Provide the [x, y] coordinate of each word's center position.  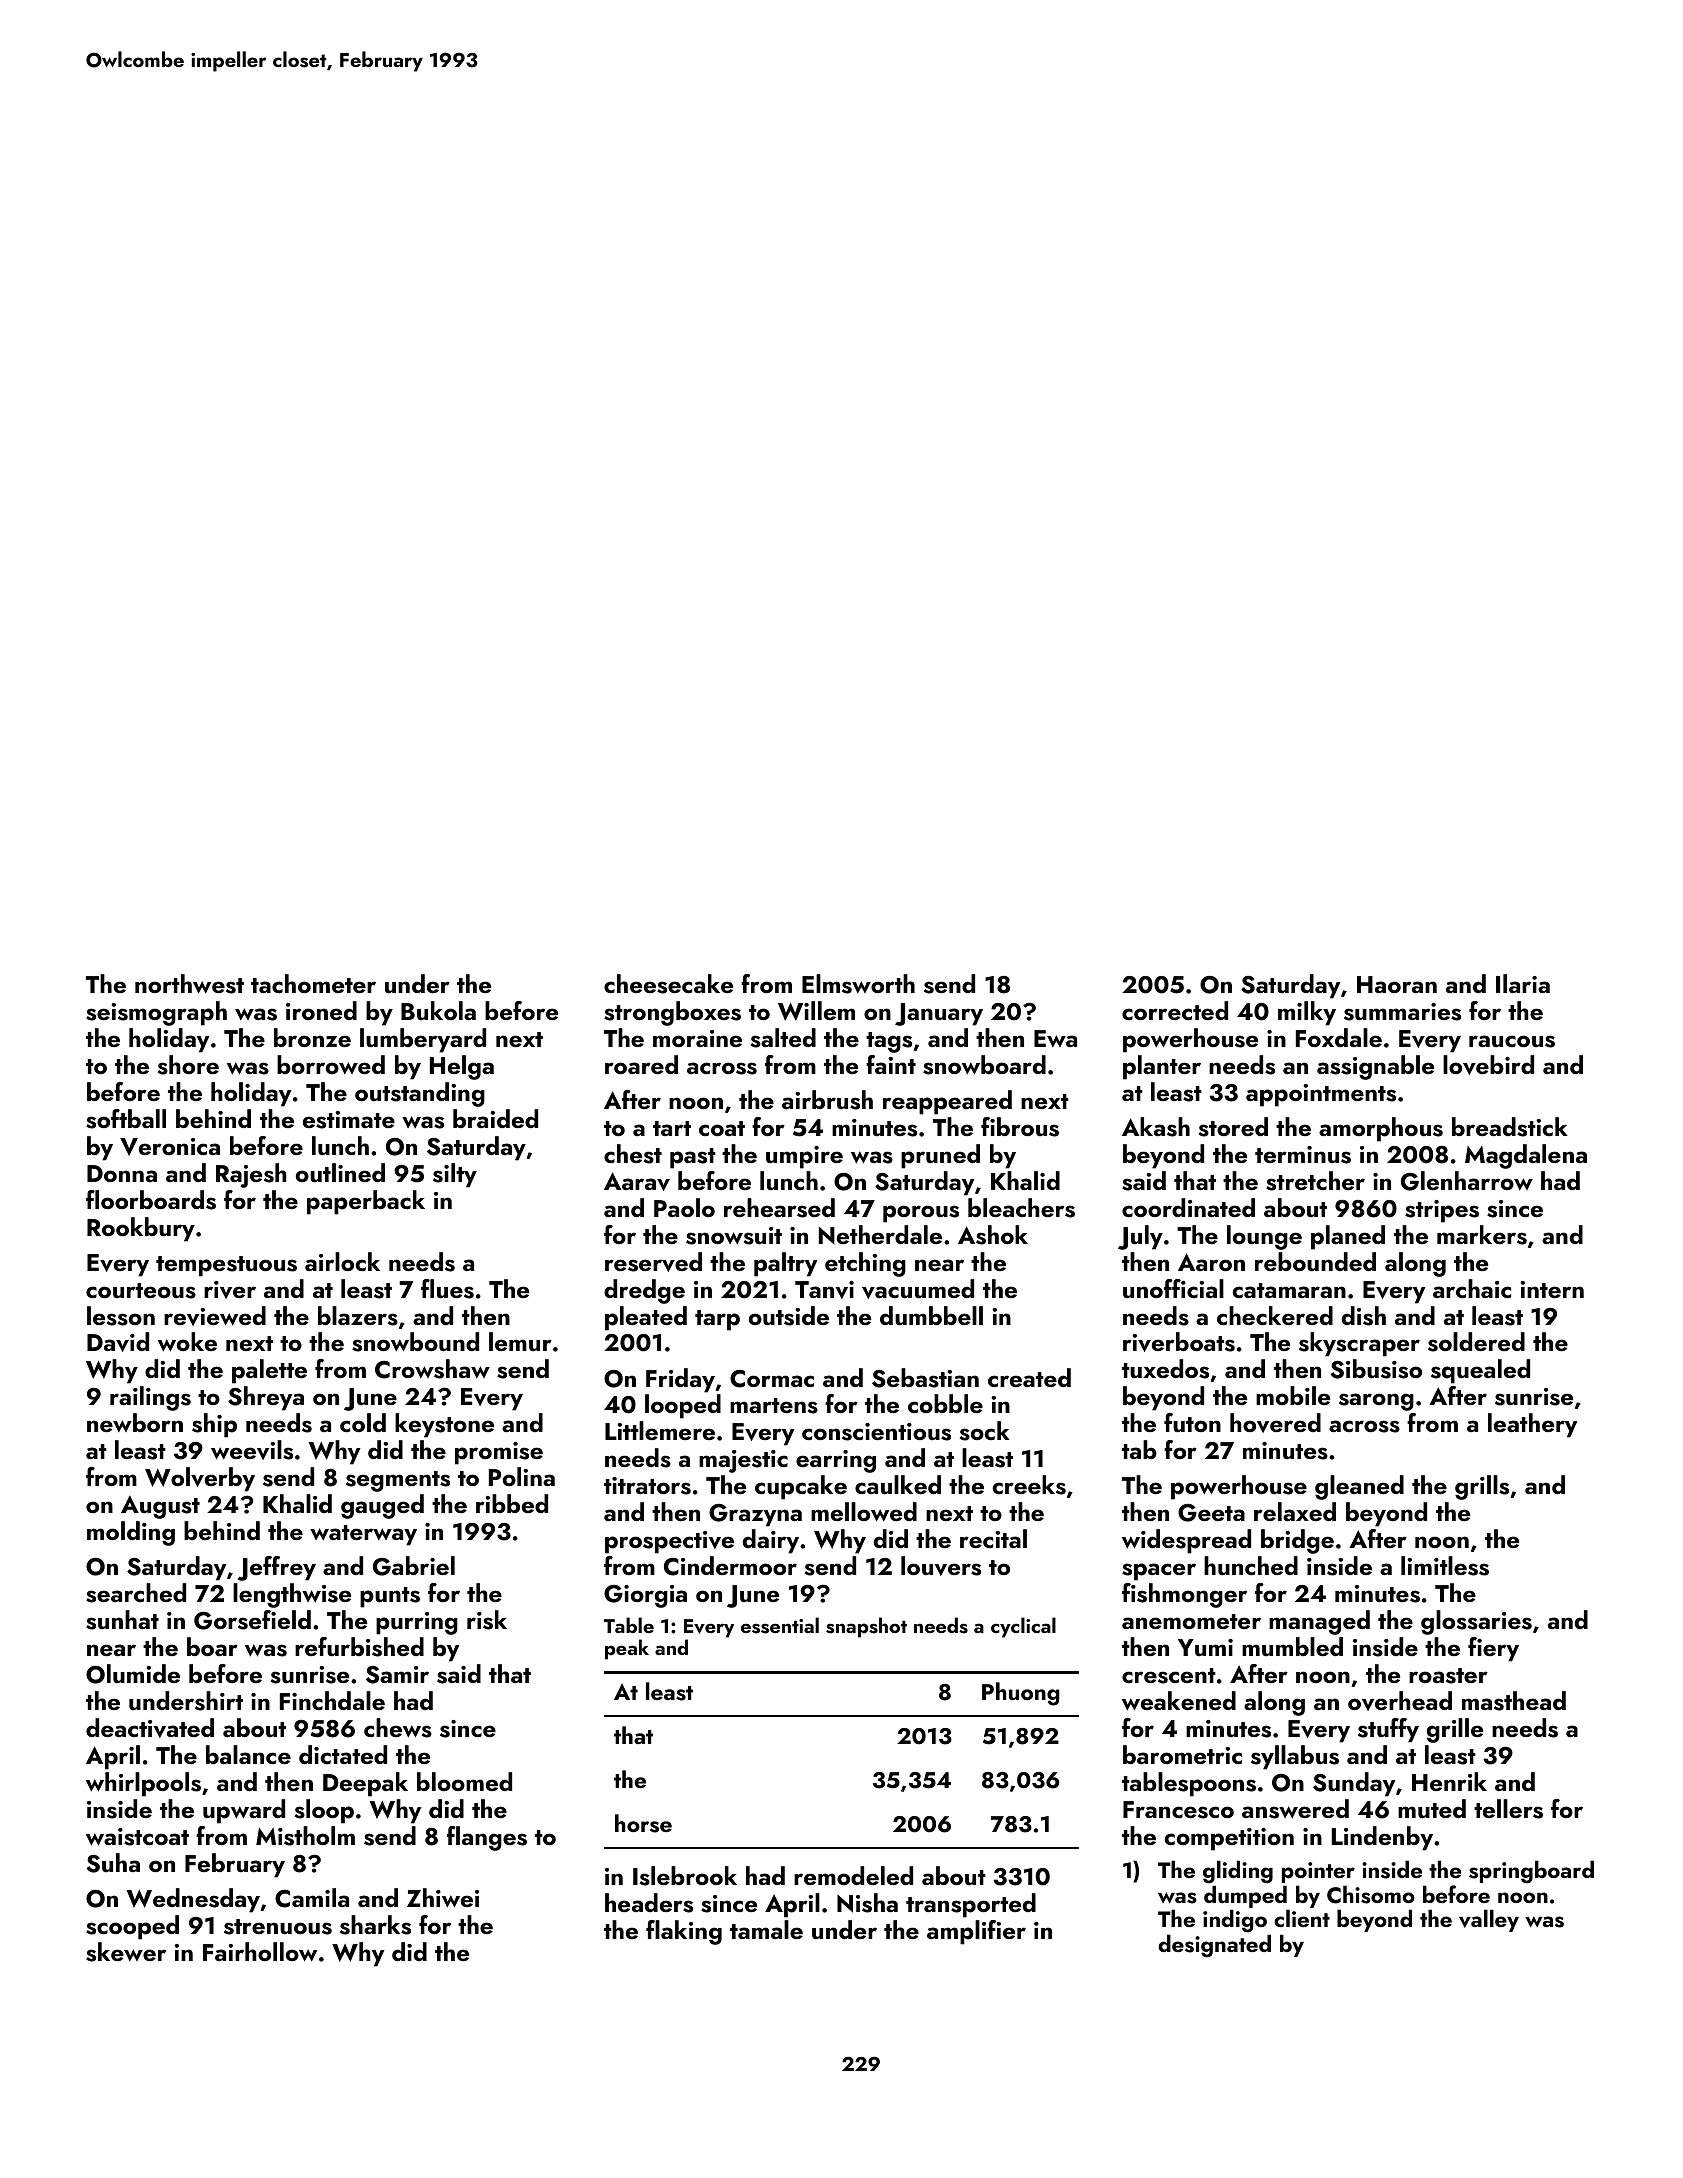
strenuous [278, 1927]
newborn [135, 1422]
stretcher [1315, 1181]
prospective [669, 1542]
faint [891, 1064]
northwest [189, 984]
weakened [1179, 1701]
